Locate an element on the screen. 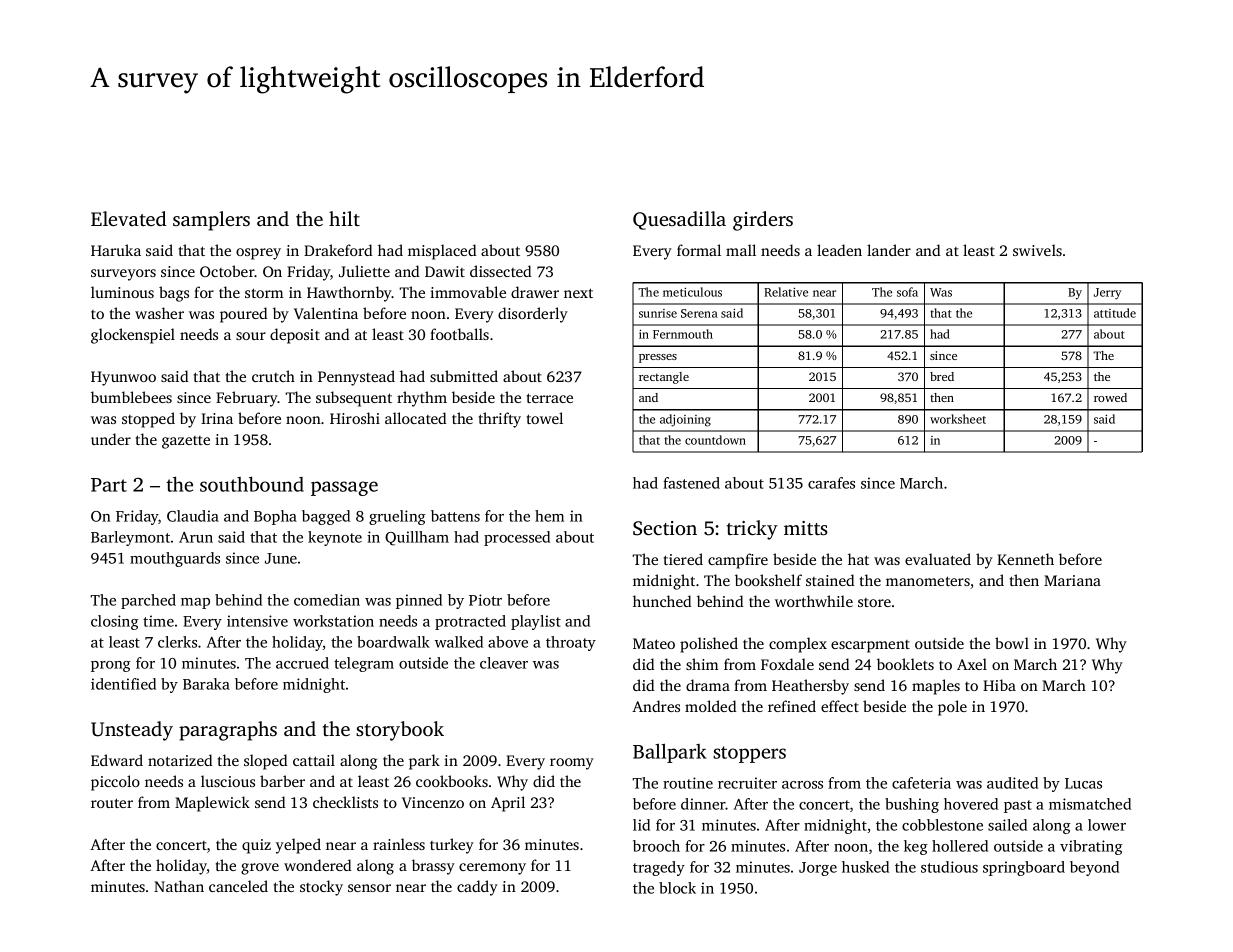 This screenshot has height=952, width=1233. hilt is located at coordinates (344, 218).
